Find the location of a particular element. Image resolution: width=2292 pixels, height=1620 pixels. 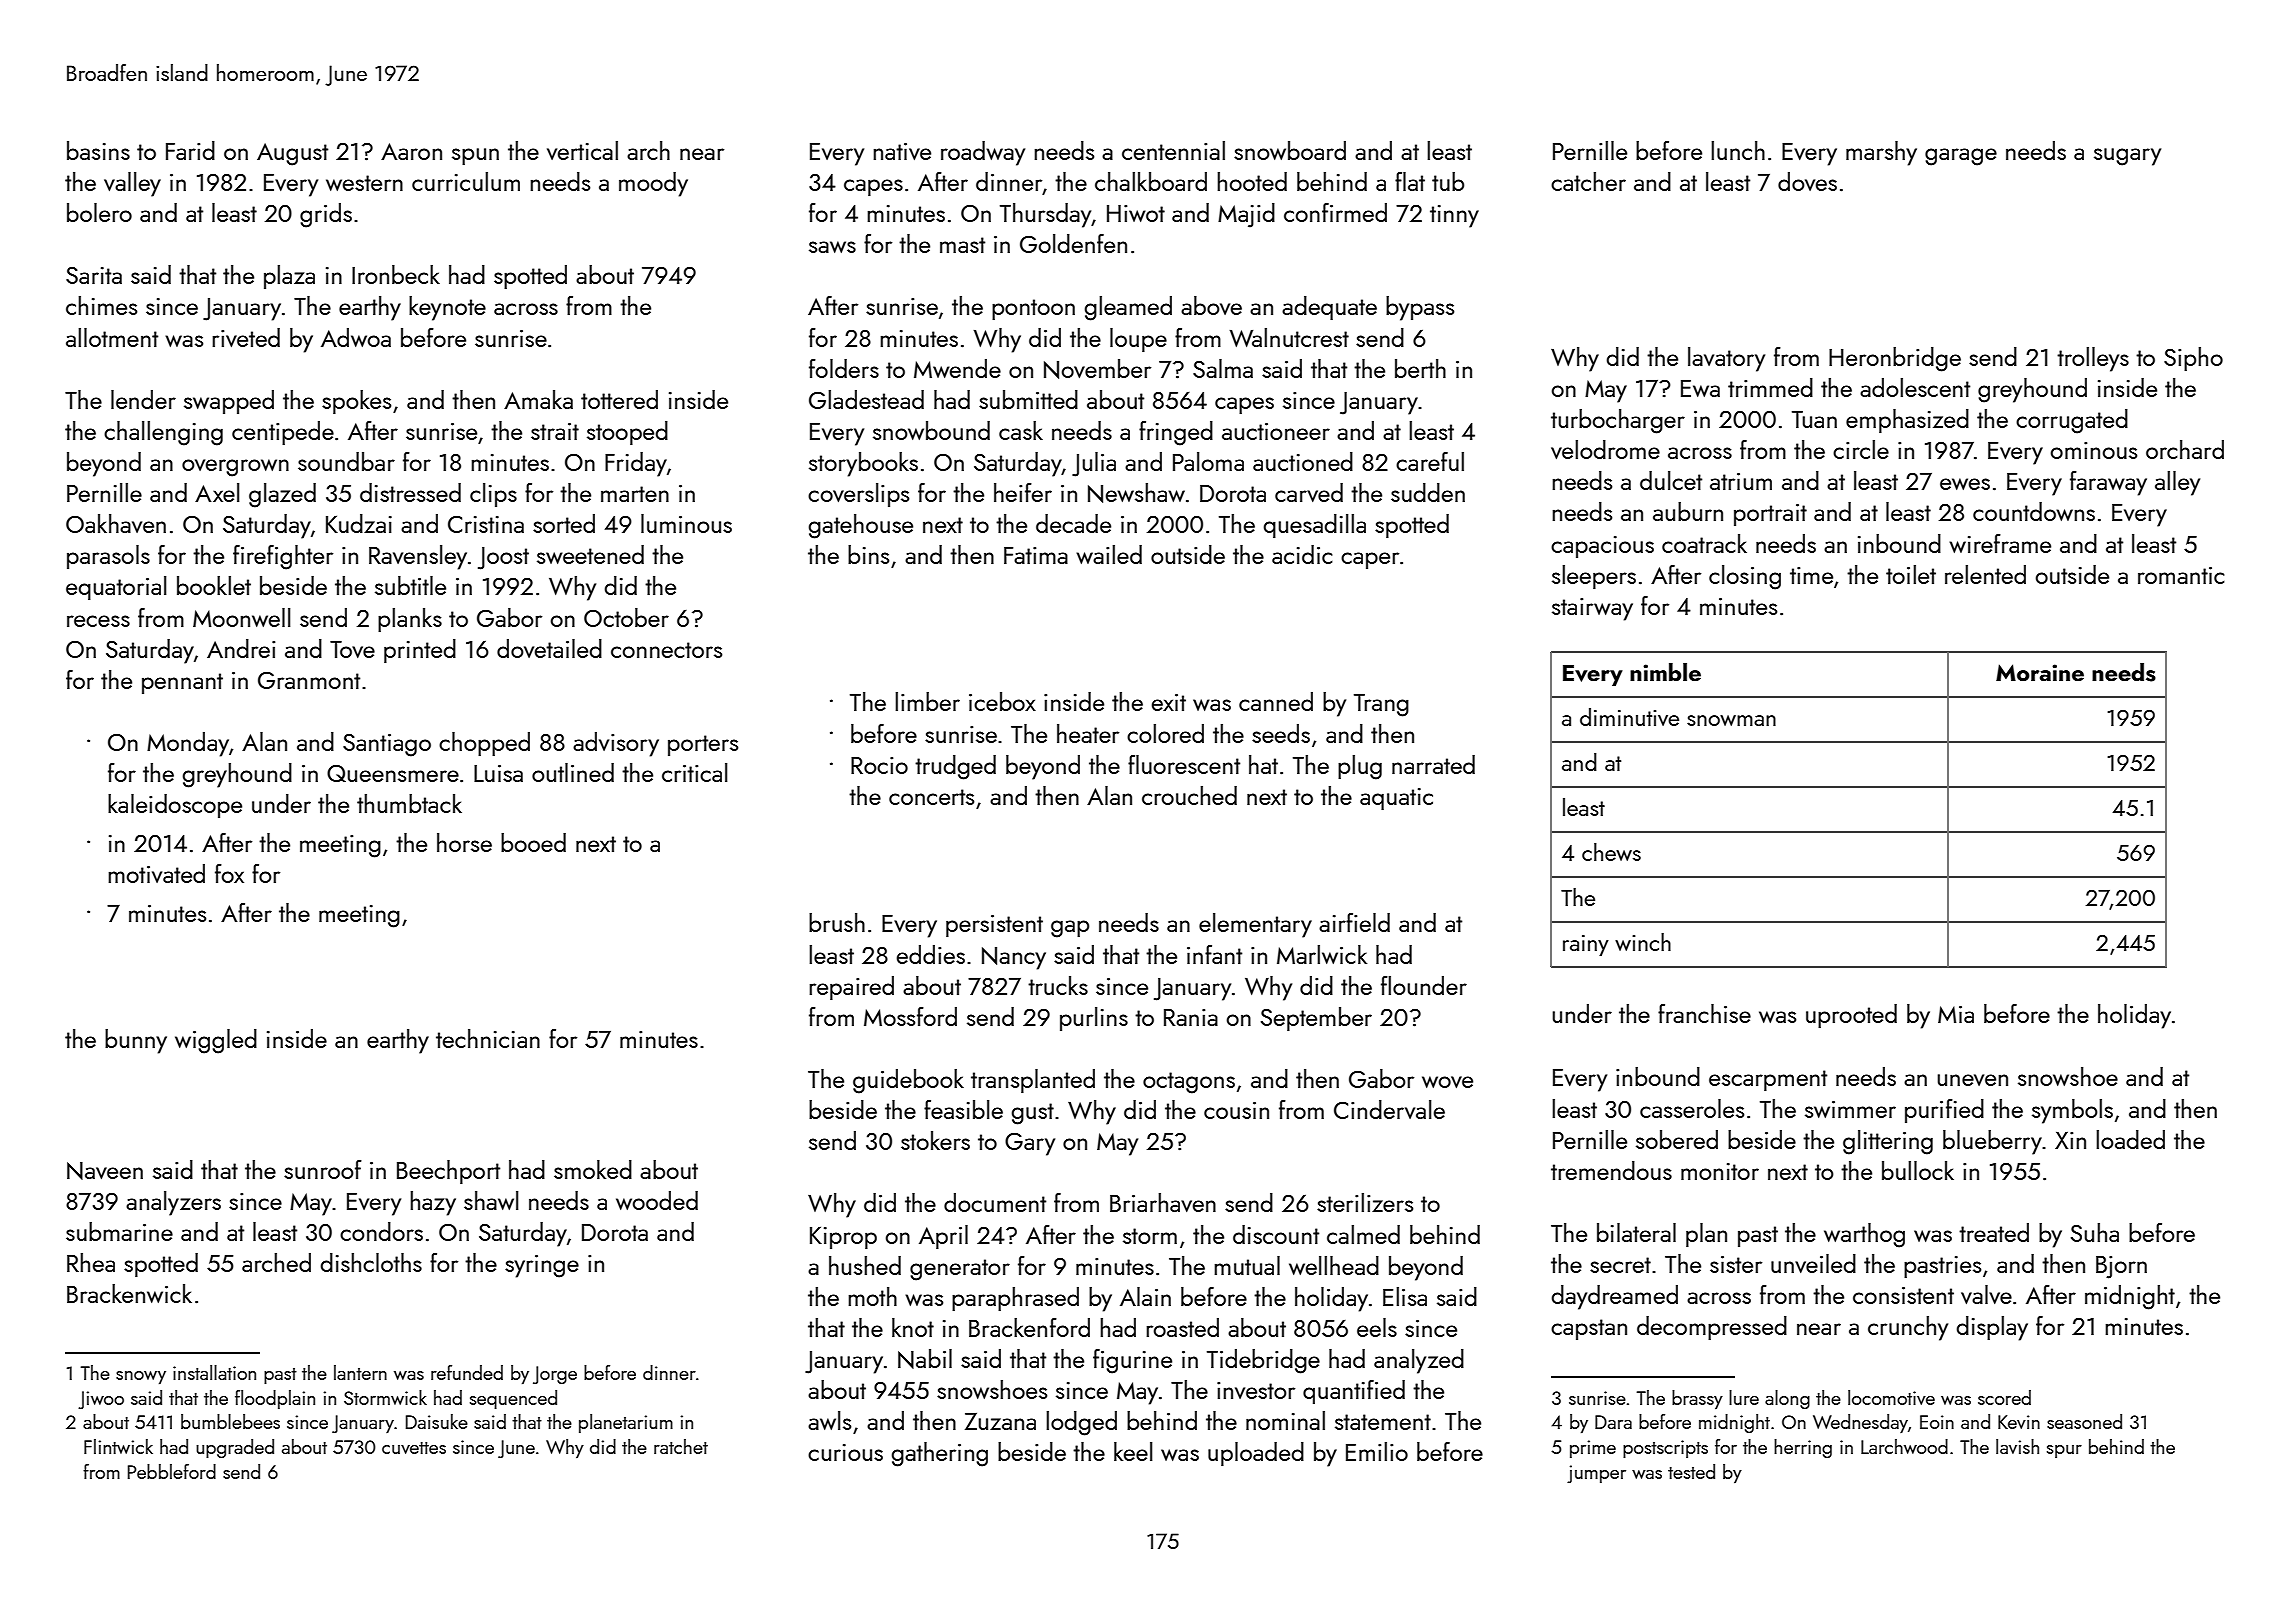

Adwoa is located at coordinates (356, 337).
